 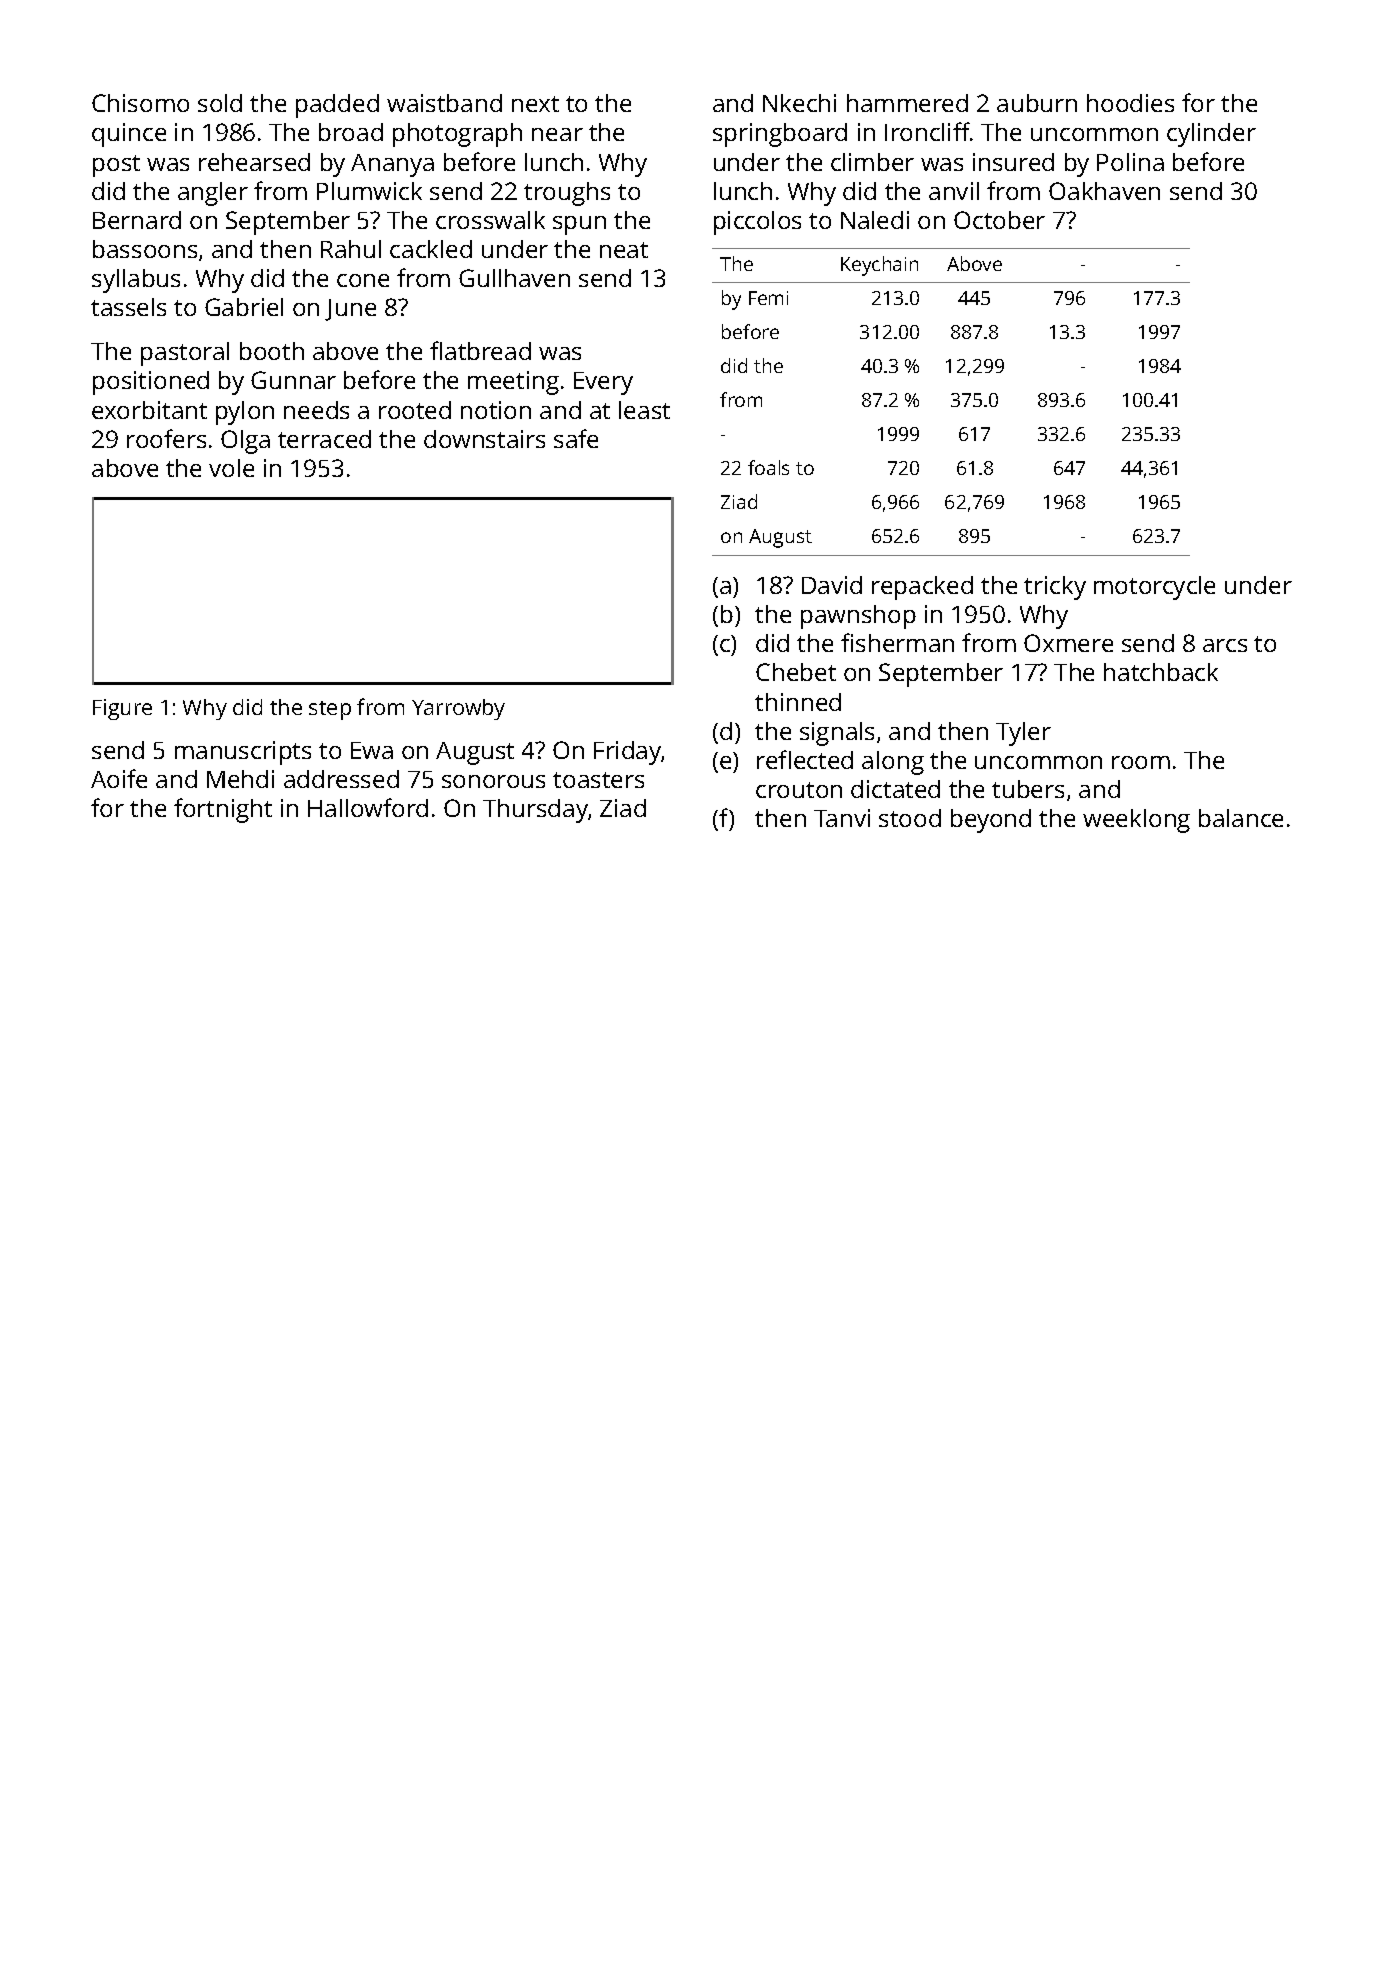 What do you see at coordinates (799, 103) in the screenshot?
I see `Nkechi` at bounding box center [799, 103].
